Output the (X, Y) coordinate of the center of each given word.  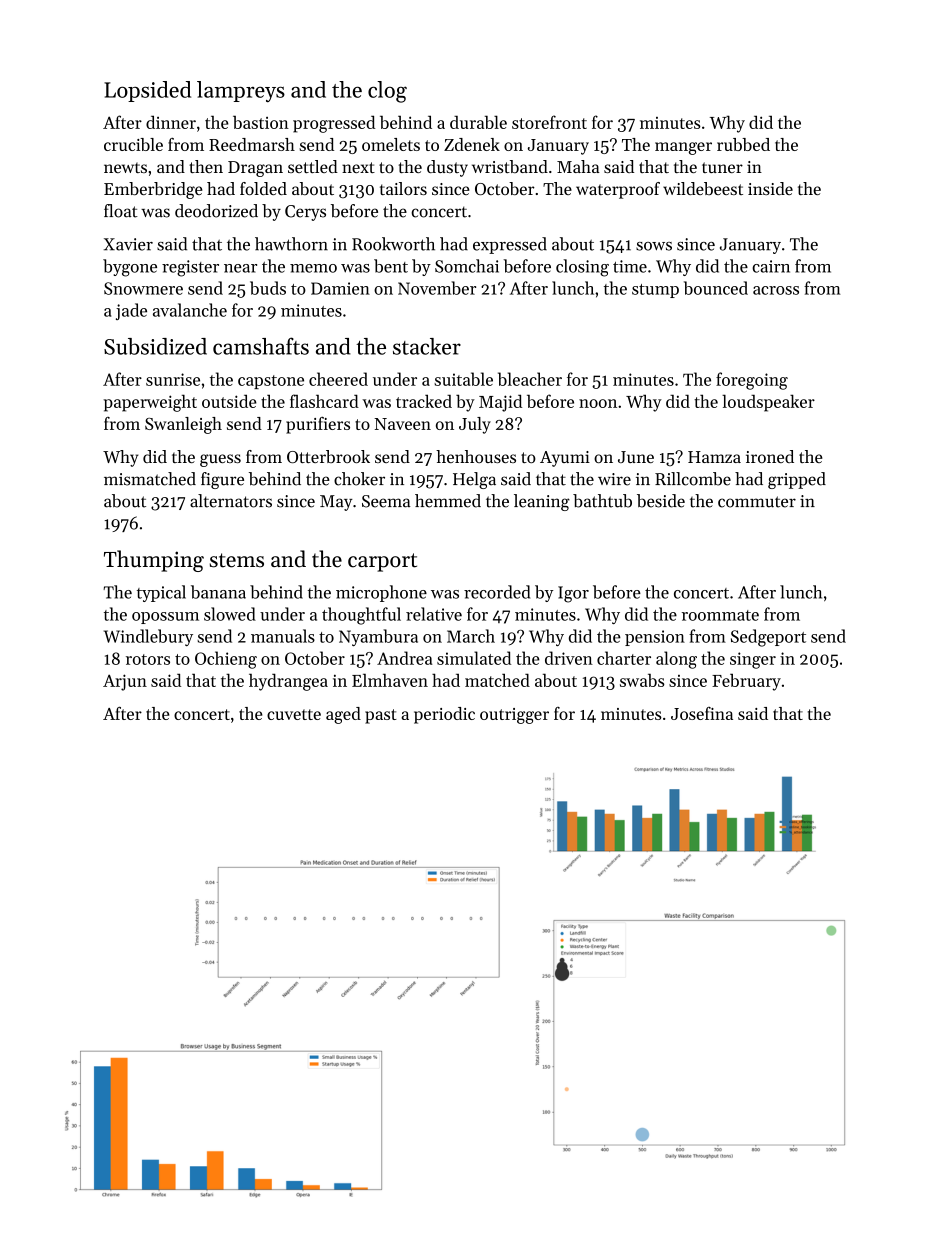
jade (131, 311)
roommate (720, 615)
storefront (549, 122)
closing (582, 268)
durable (478, 122)
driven (569, 658)
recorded (497, 592)
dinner (171, 122)
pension (655, 638)
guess (220, 460)
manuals (283, 636)
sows (654, 246)
